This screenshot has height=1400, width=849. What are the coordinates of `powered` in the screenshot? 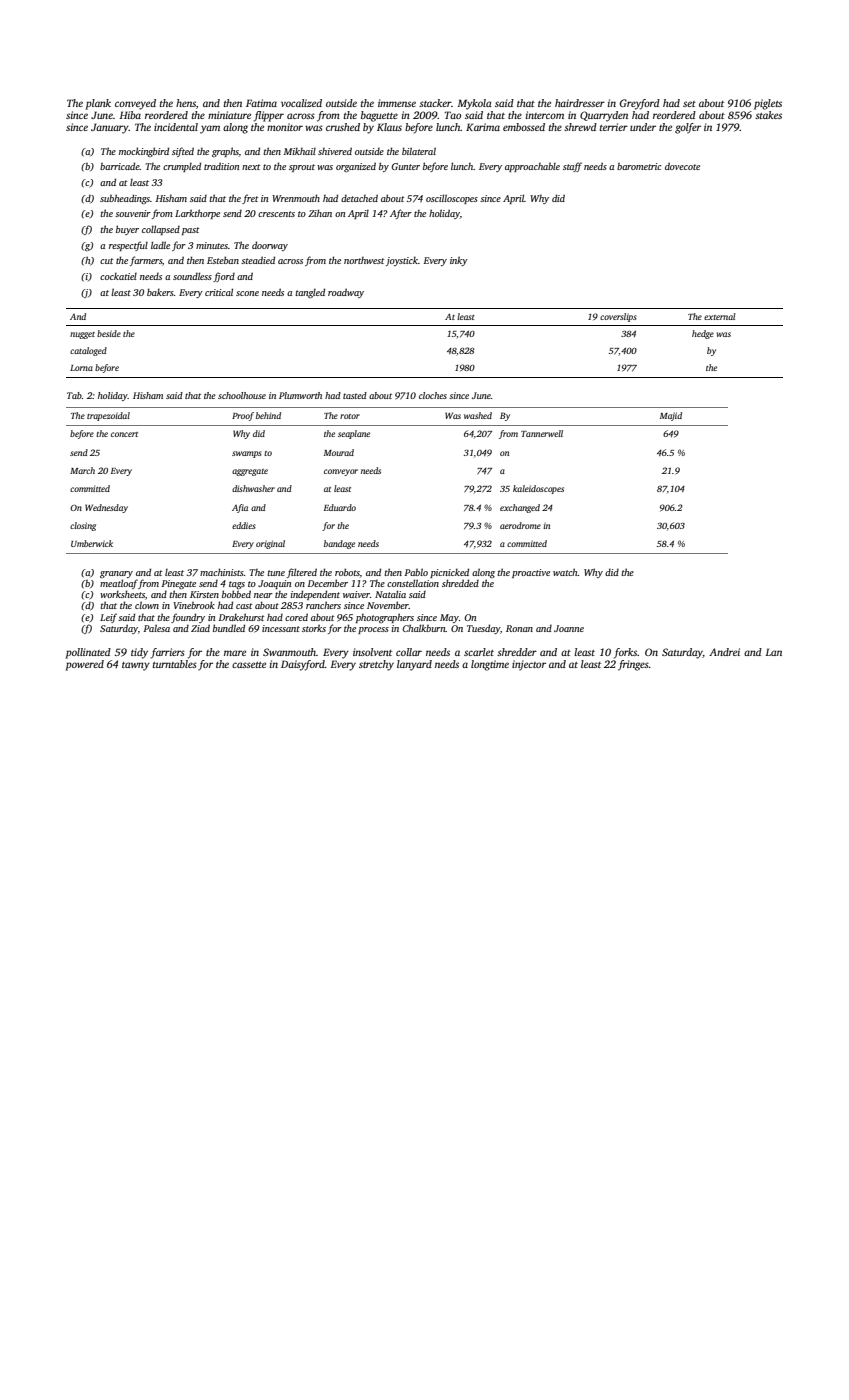 It's located at (84, 665).
